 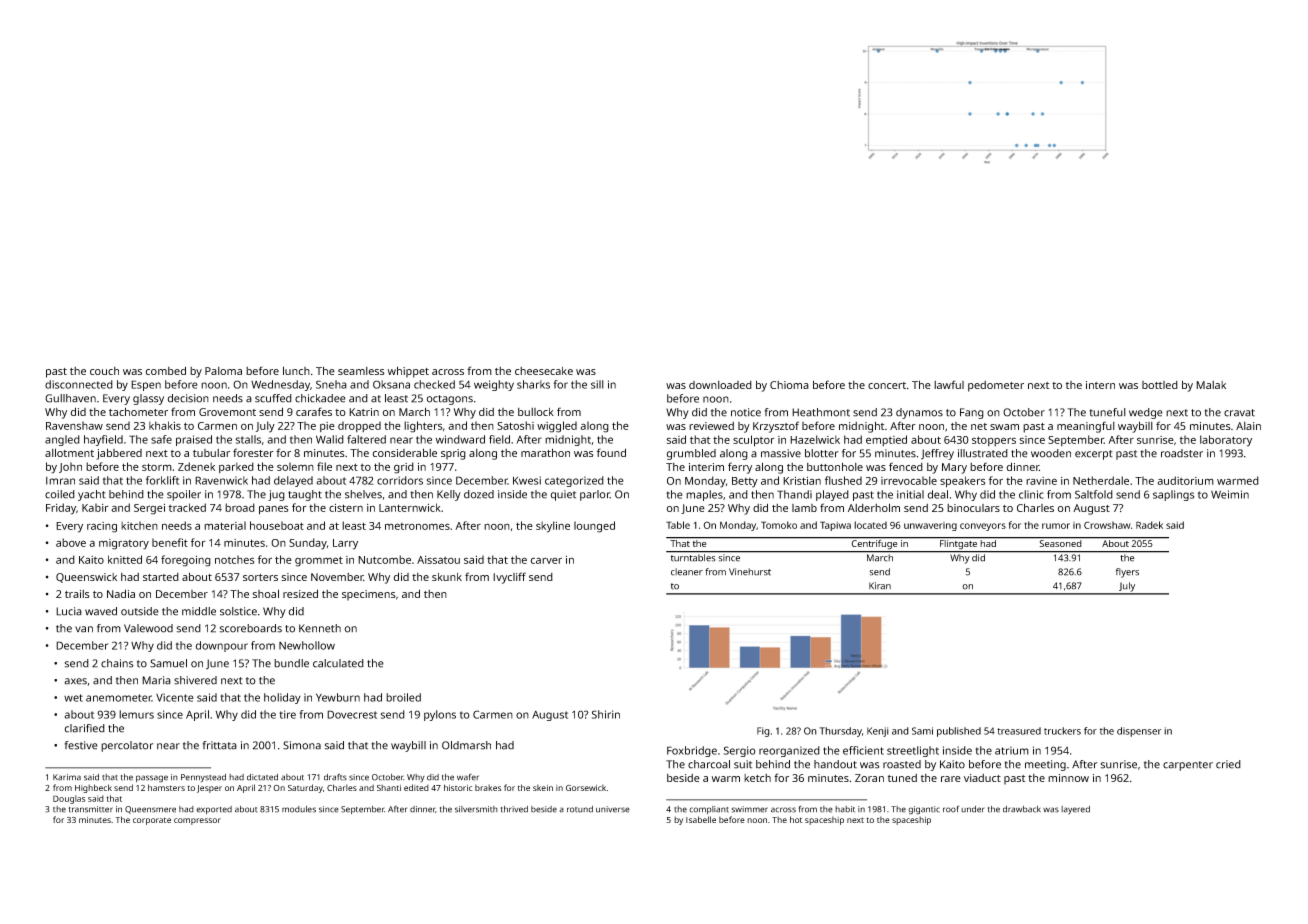 What do you see at coordinates (546, 560) in the page?
I see `carver` at bounding box center [546, 560].
